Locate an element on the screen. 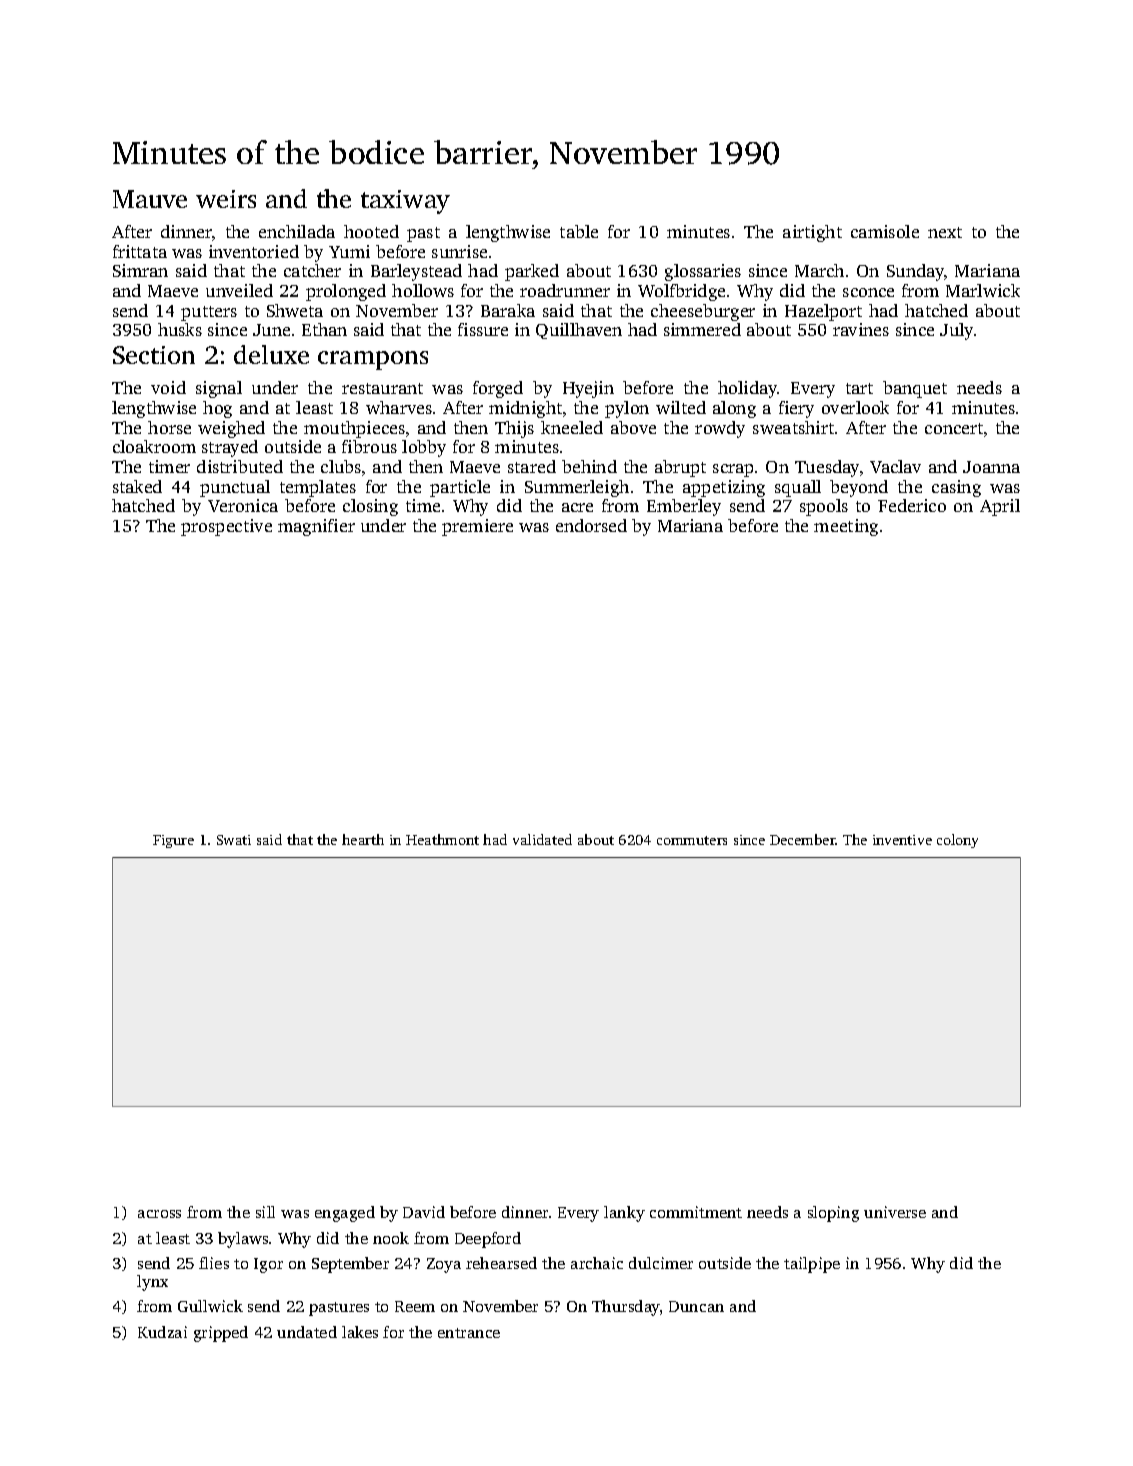 Image resolution: width=1133 pixels, height=1466 pixels. March is located at coordinates (819, 270).
